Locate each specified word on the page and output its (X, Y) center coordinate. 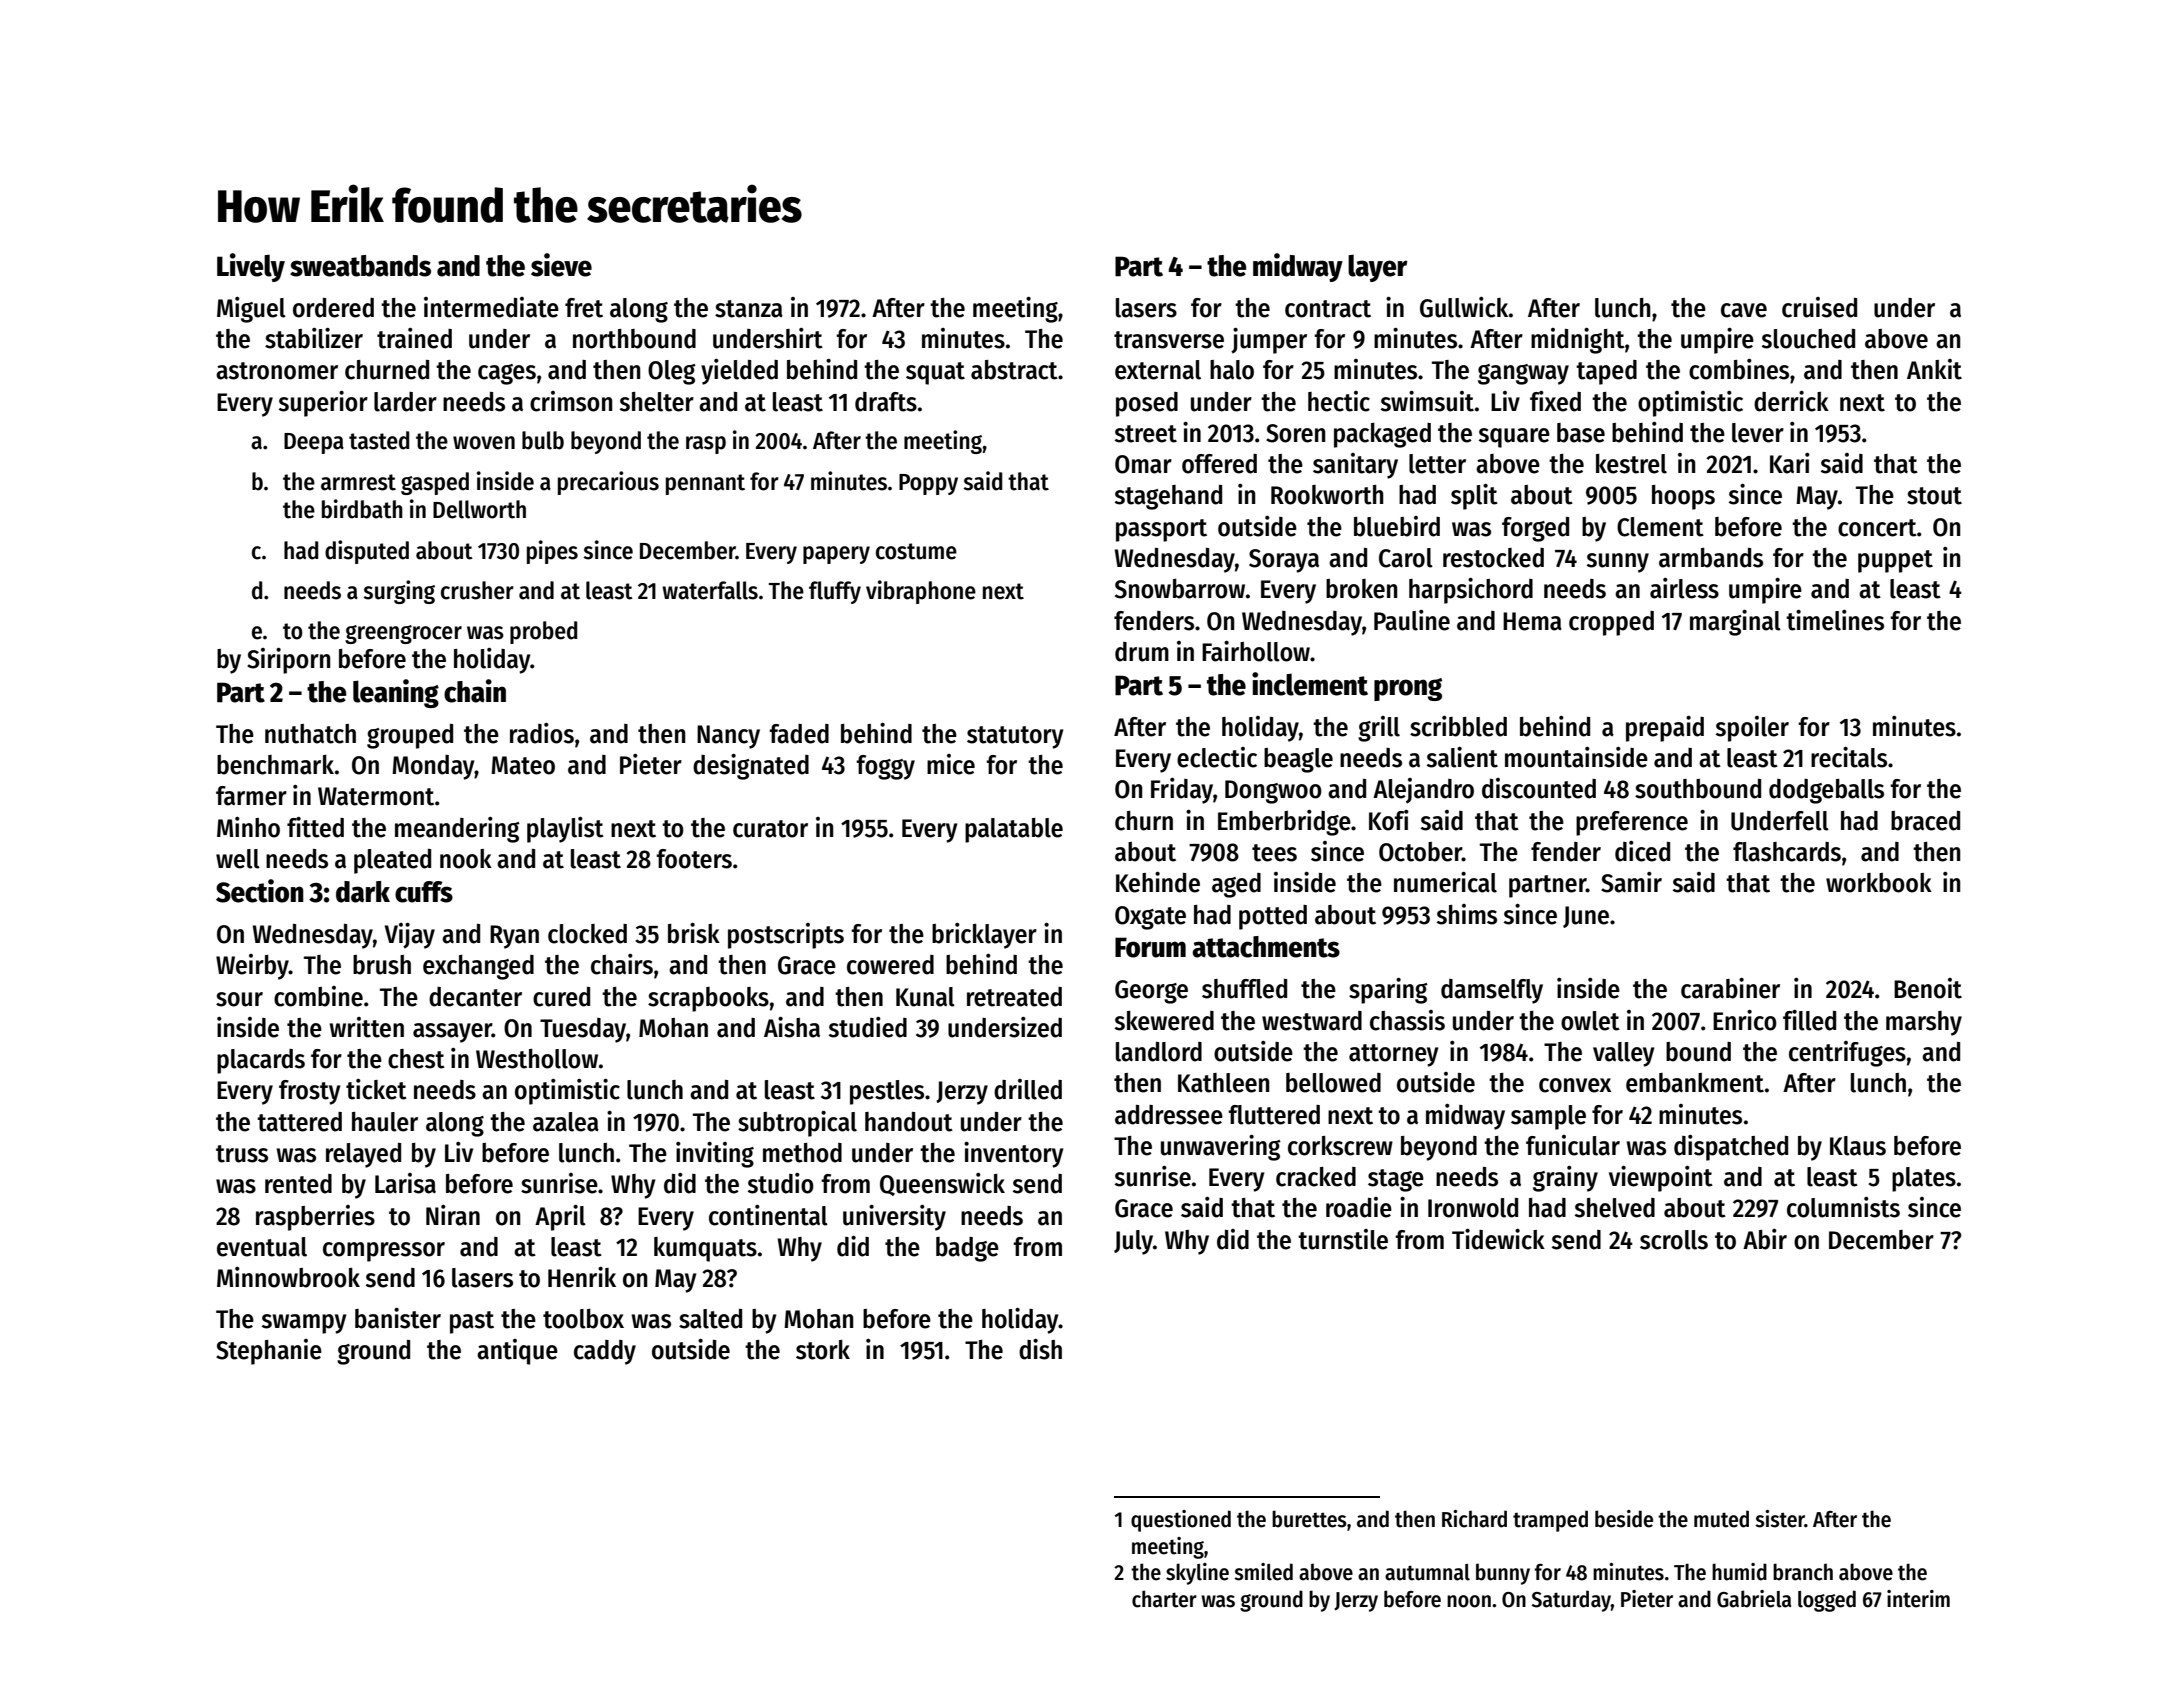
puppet (1895, 561)
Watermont (376, 796)
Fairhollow (1256, 651)
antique (517, 1352)
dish (1040, 1349)
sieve (561, 265)
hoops (1683, 497)
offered (1219, 464)
